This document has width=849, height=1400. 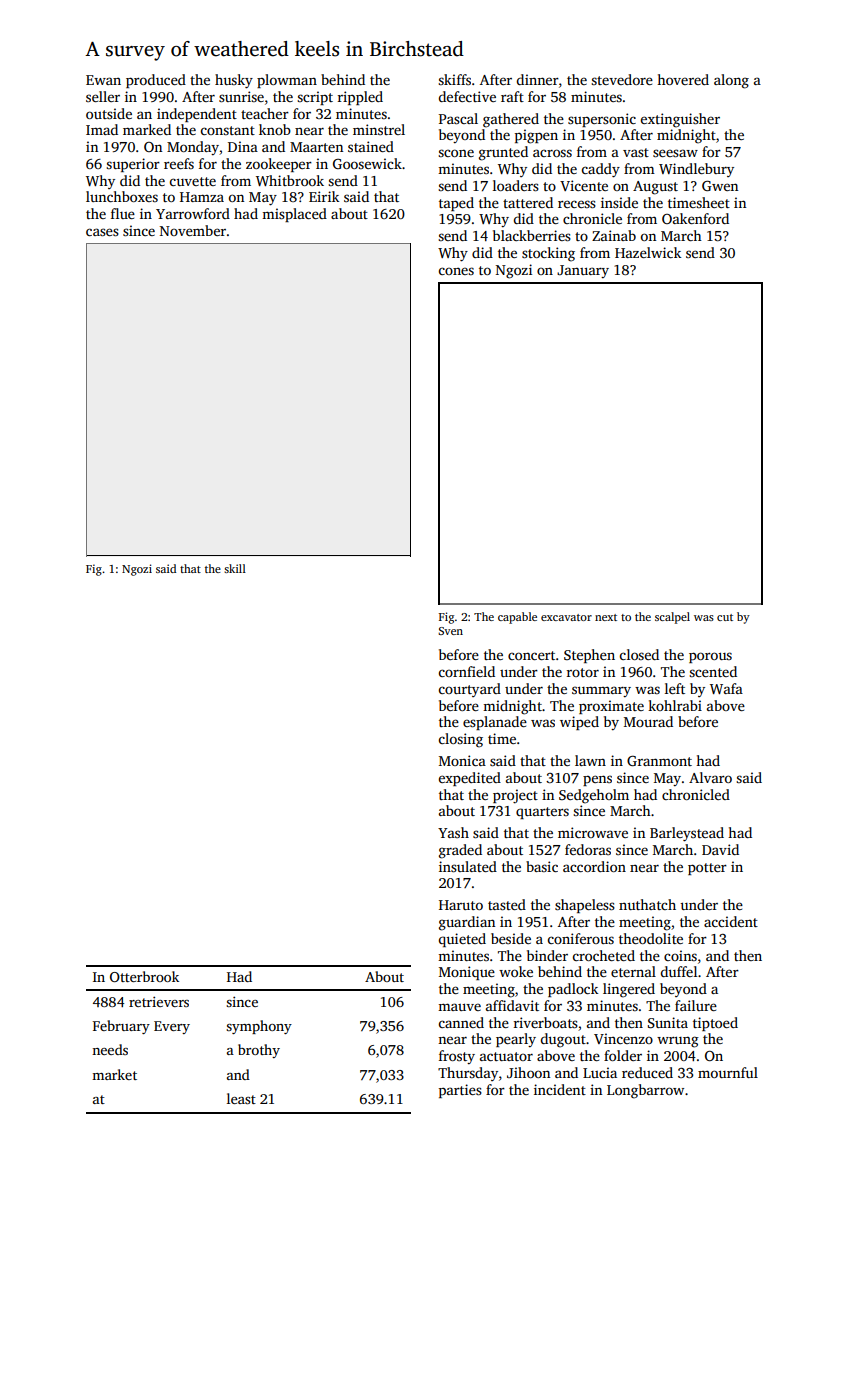 What do you see at coordinates (583, 271) in the document?
I see `January` at bounding box center [583, 271].
